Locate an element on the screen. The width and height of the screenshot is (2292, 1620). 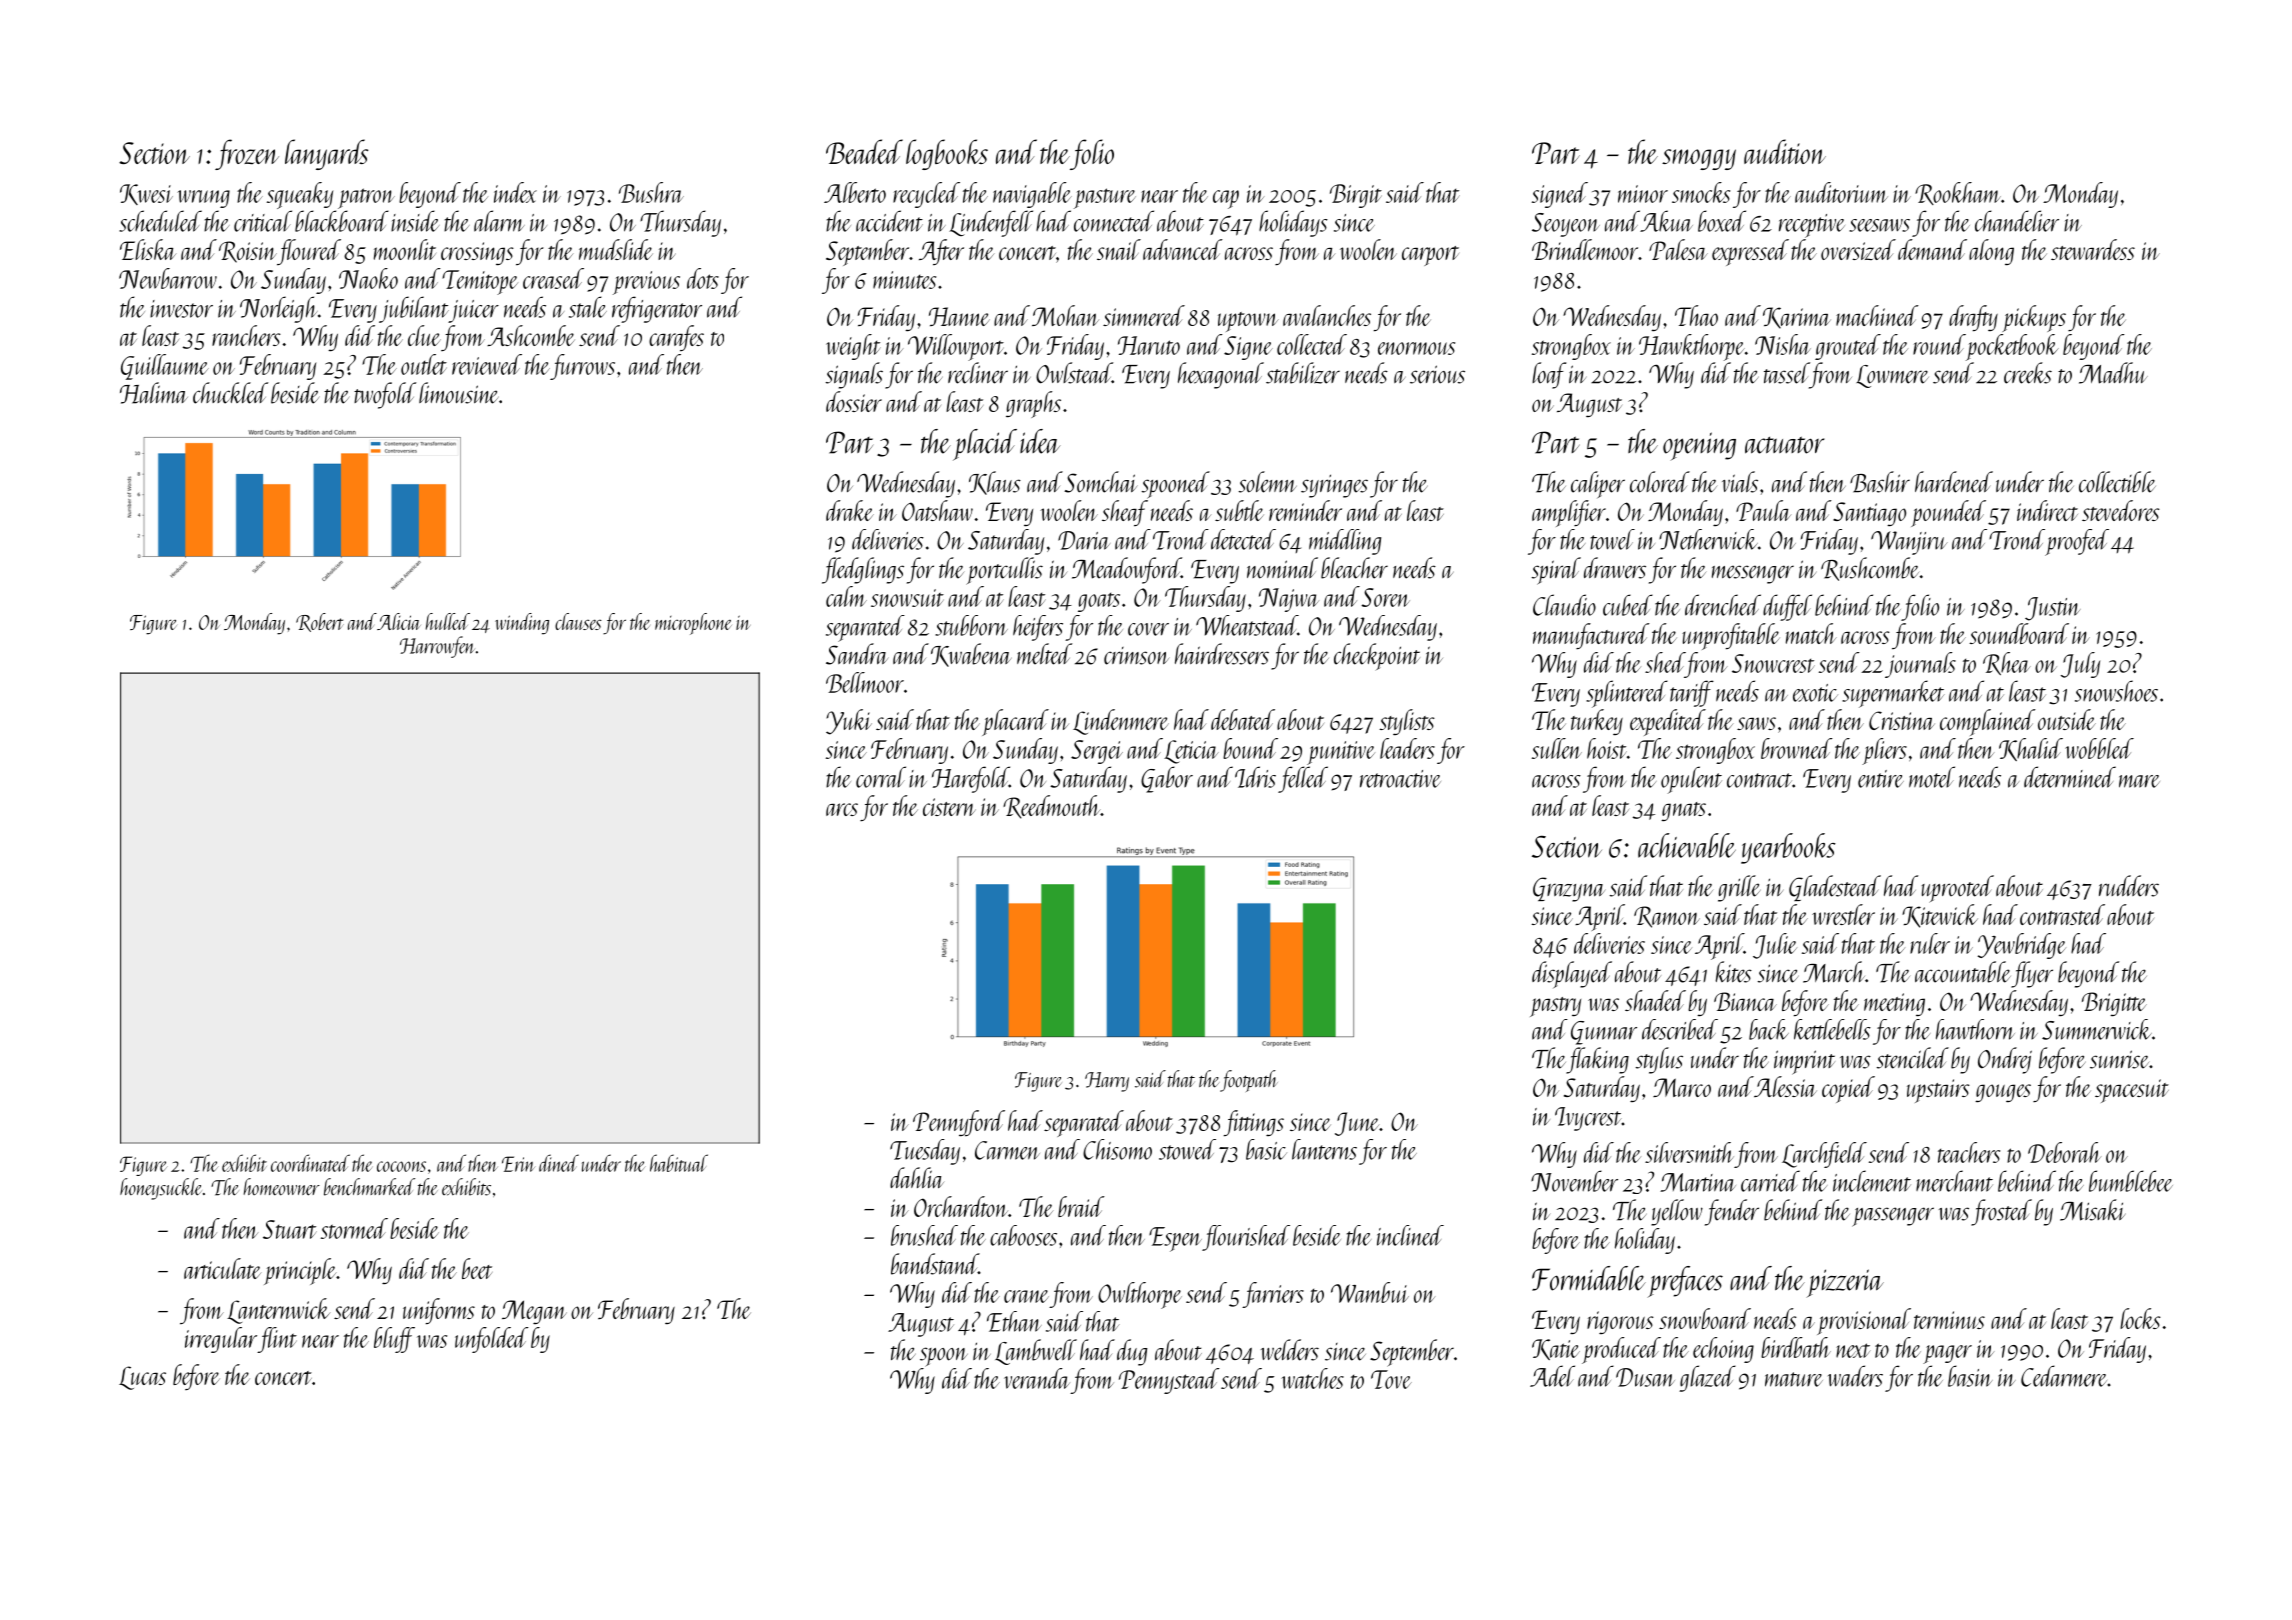
described is located at coordinates (1680, 1029).
